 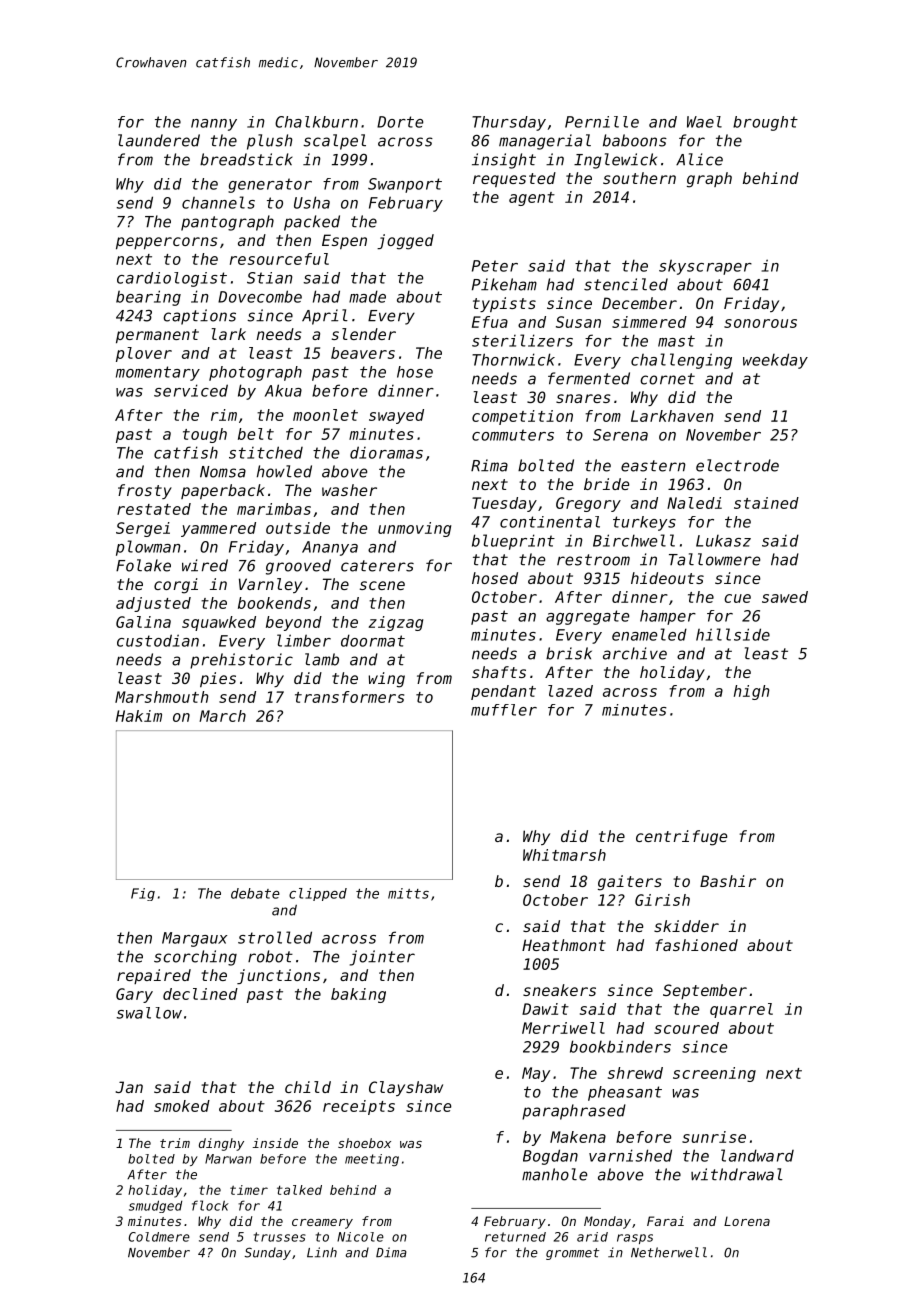 What do you see at coordinates (752, 692) in the image?
I see `high` at bounding box center [752, 692].
